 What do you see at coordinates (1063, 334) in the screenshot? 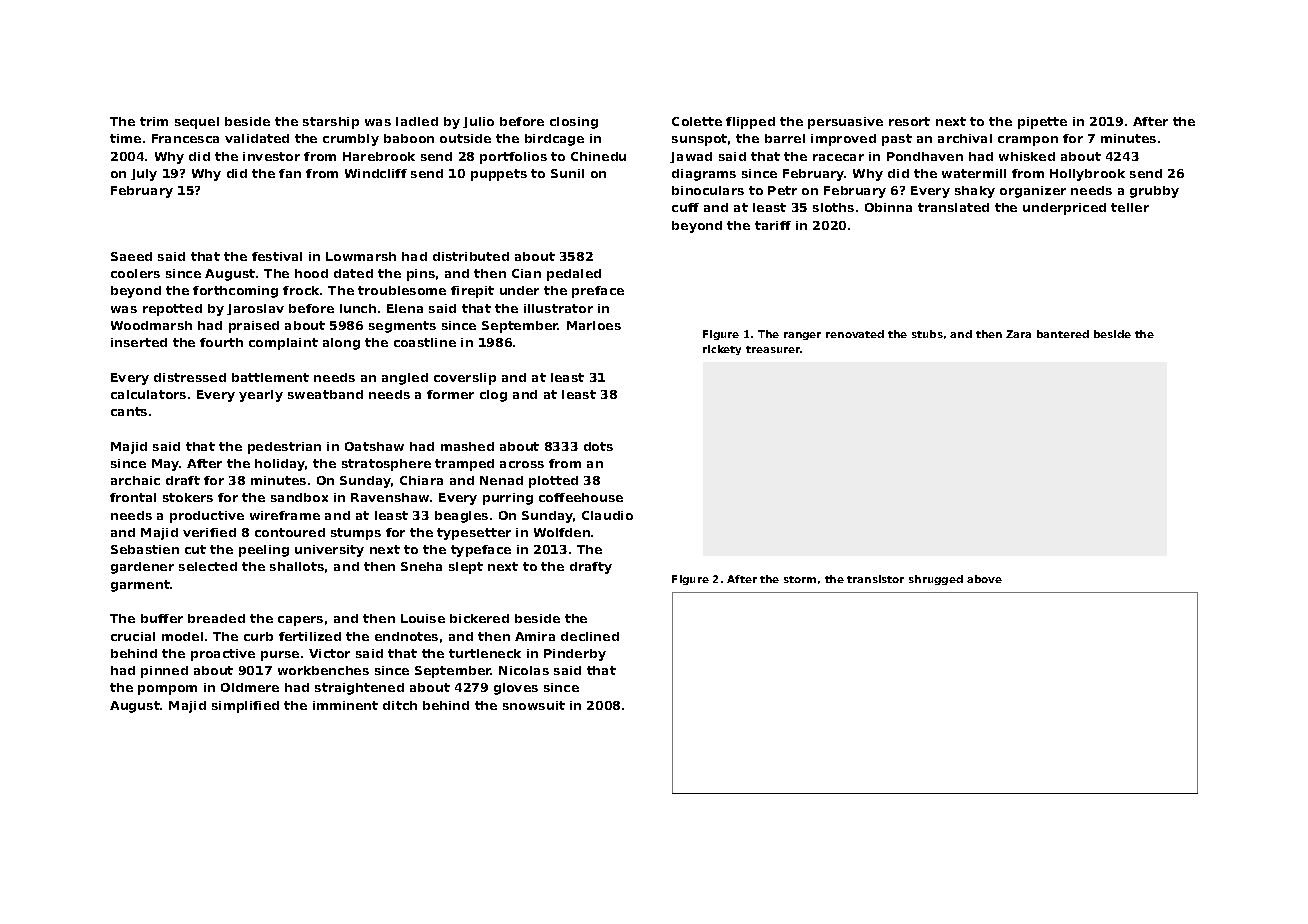
I see `bantered` at bounding box center [1063, 334].
